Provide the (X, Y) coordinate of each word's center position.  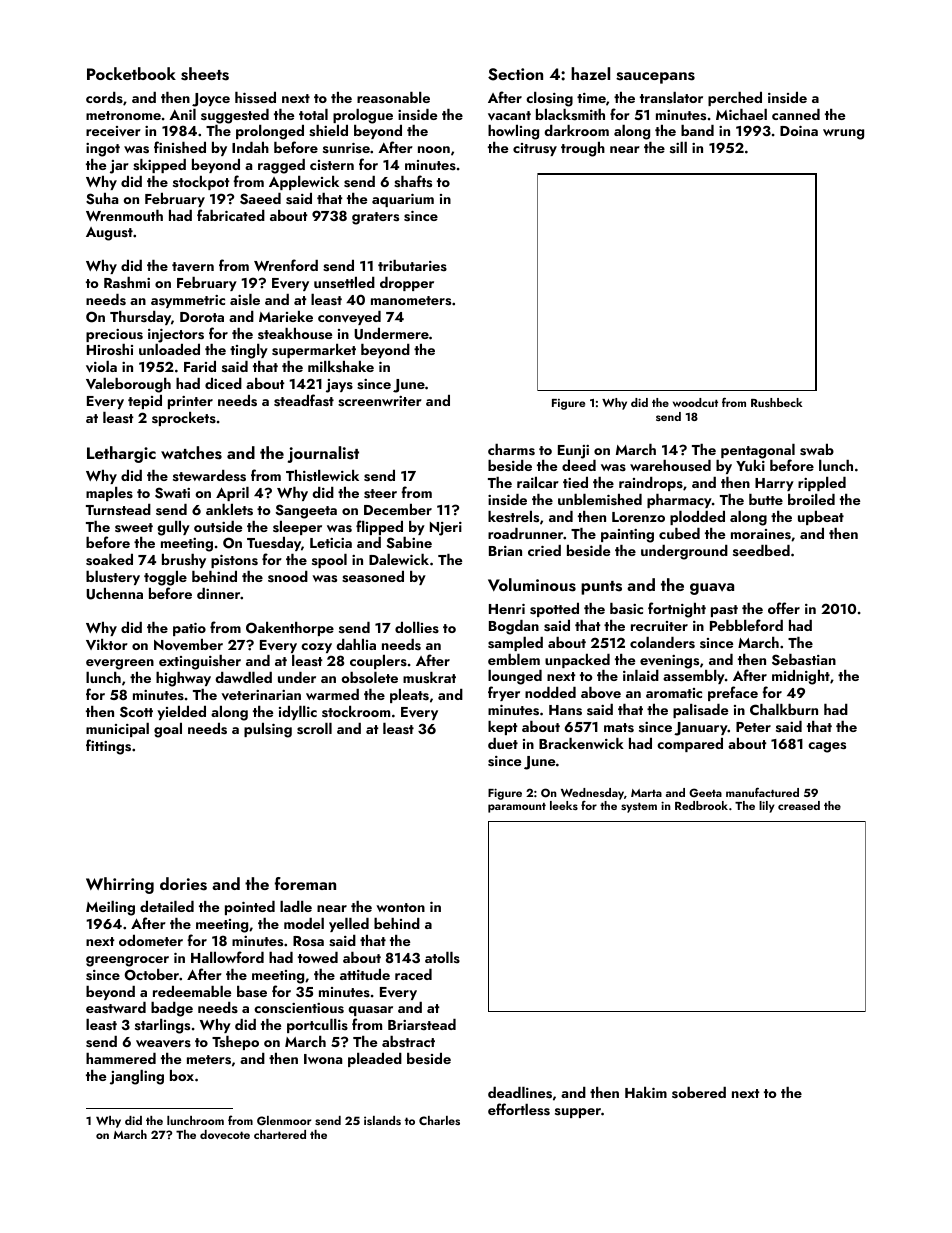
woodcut (695, 402)
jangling (137, 1077)
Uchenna (114, 594)
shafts (413, 181)
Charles (439, 1120)
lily (767, 807)
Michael (741, 114)
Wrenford (286, 265)
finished (180, 147)
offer (784, 608)
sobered (699, 1092)
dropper (407, 284)
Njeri (446, 529)
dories (183, 884)
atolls (442, 957)
